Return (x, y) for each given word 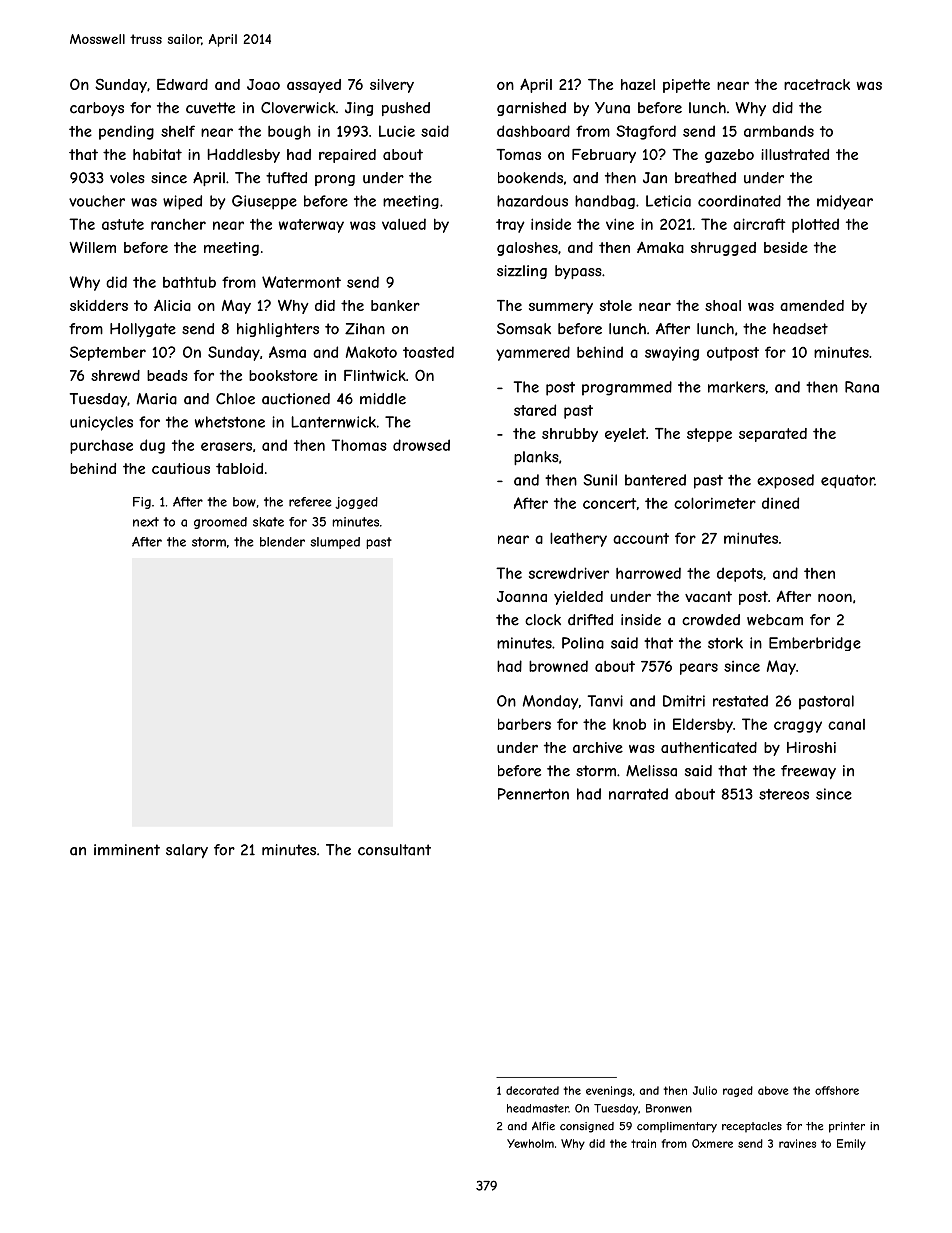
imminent (127, 850)
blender (282, 542)
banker (395, 305)
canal (846, 724)
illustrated (795, 154)
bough (289, 132)
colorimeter (715, 503)
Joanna (522, 596)
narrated (638, 794)
